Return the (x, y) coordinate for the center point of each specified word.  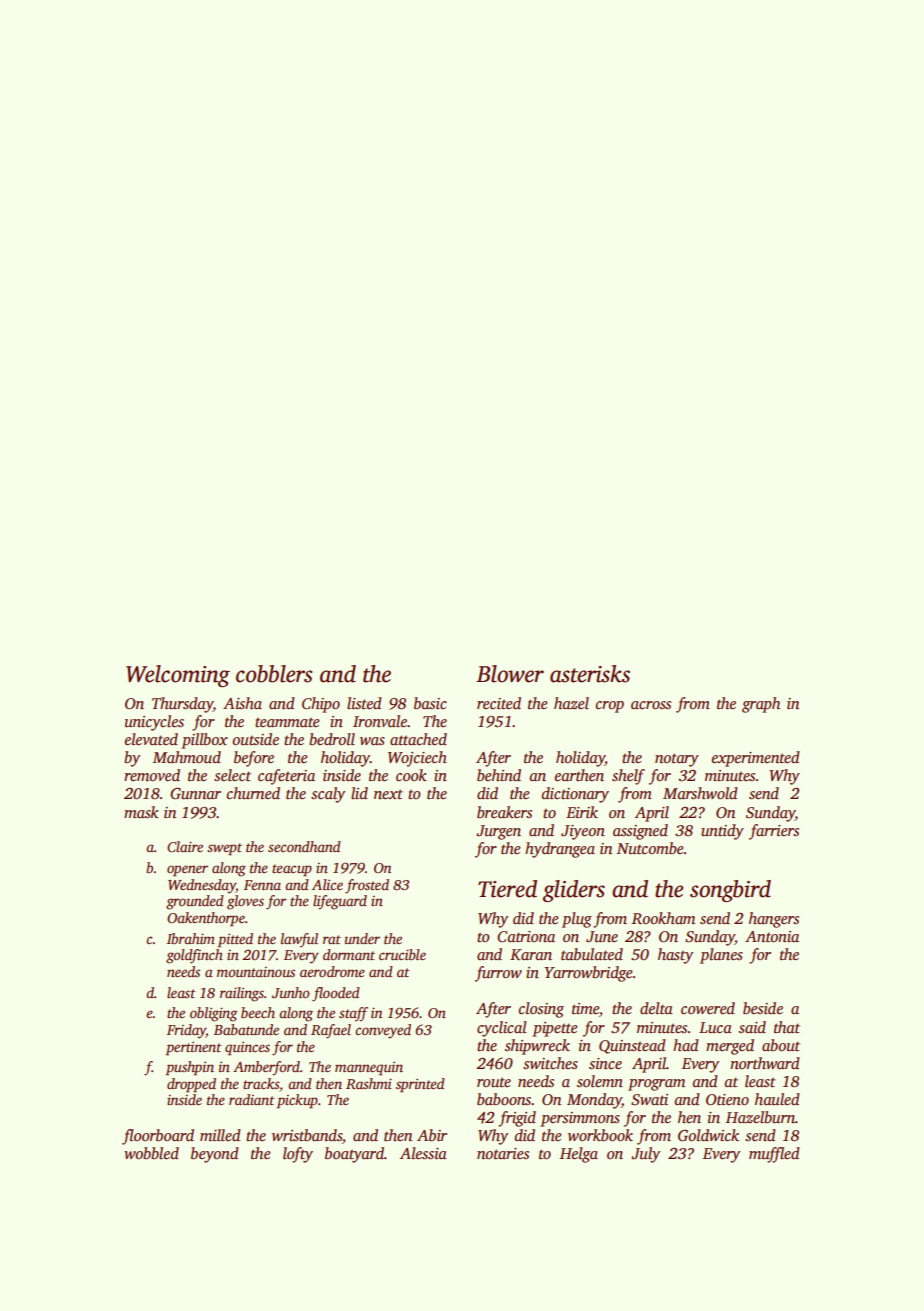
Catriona (526, 937)
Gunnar (195, 794)
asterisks (590, 674)
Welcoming (178, 676)
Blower (510, 674)
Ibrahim (191, 938)
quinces (247, 1049)
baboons (504, 1099)
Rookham (663, 918)
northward (765, 1063)
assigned (640, 832)
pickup (297, 1101)
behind (499, 775)
